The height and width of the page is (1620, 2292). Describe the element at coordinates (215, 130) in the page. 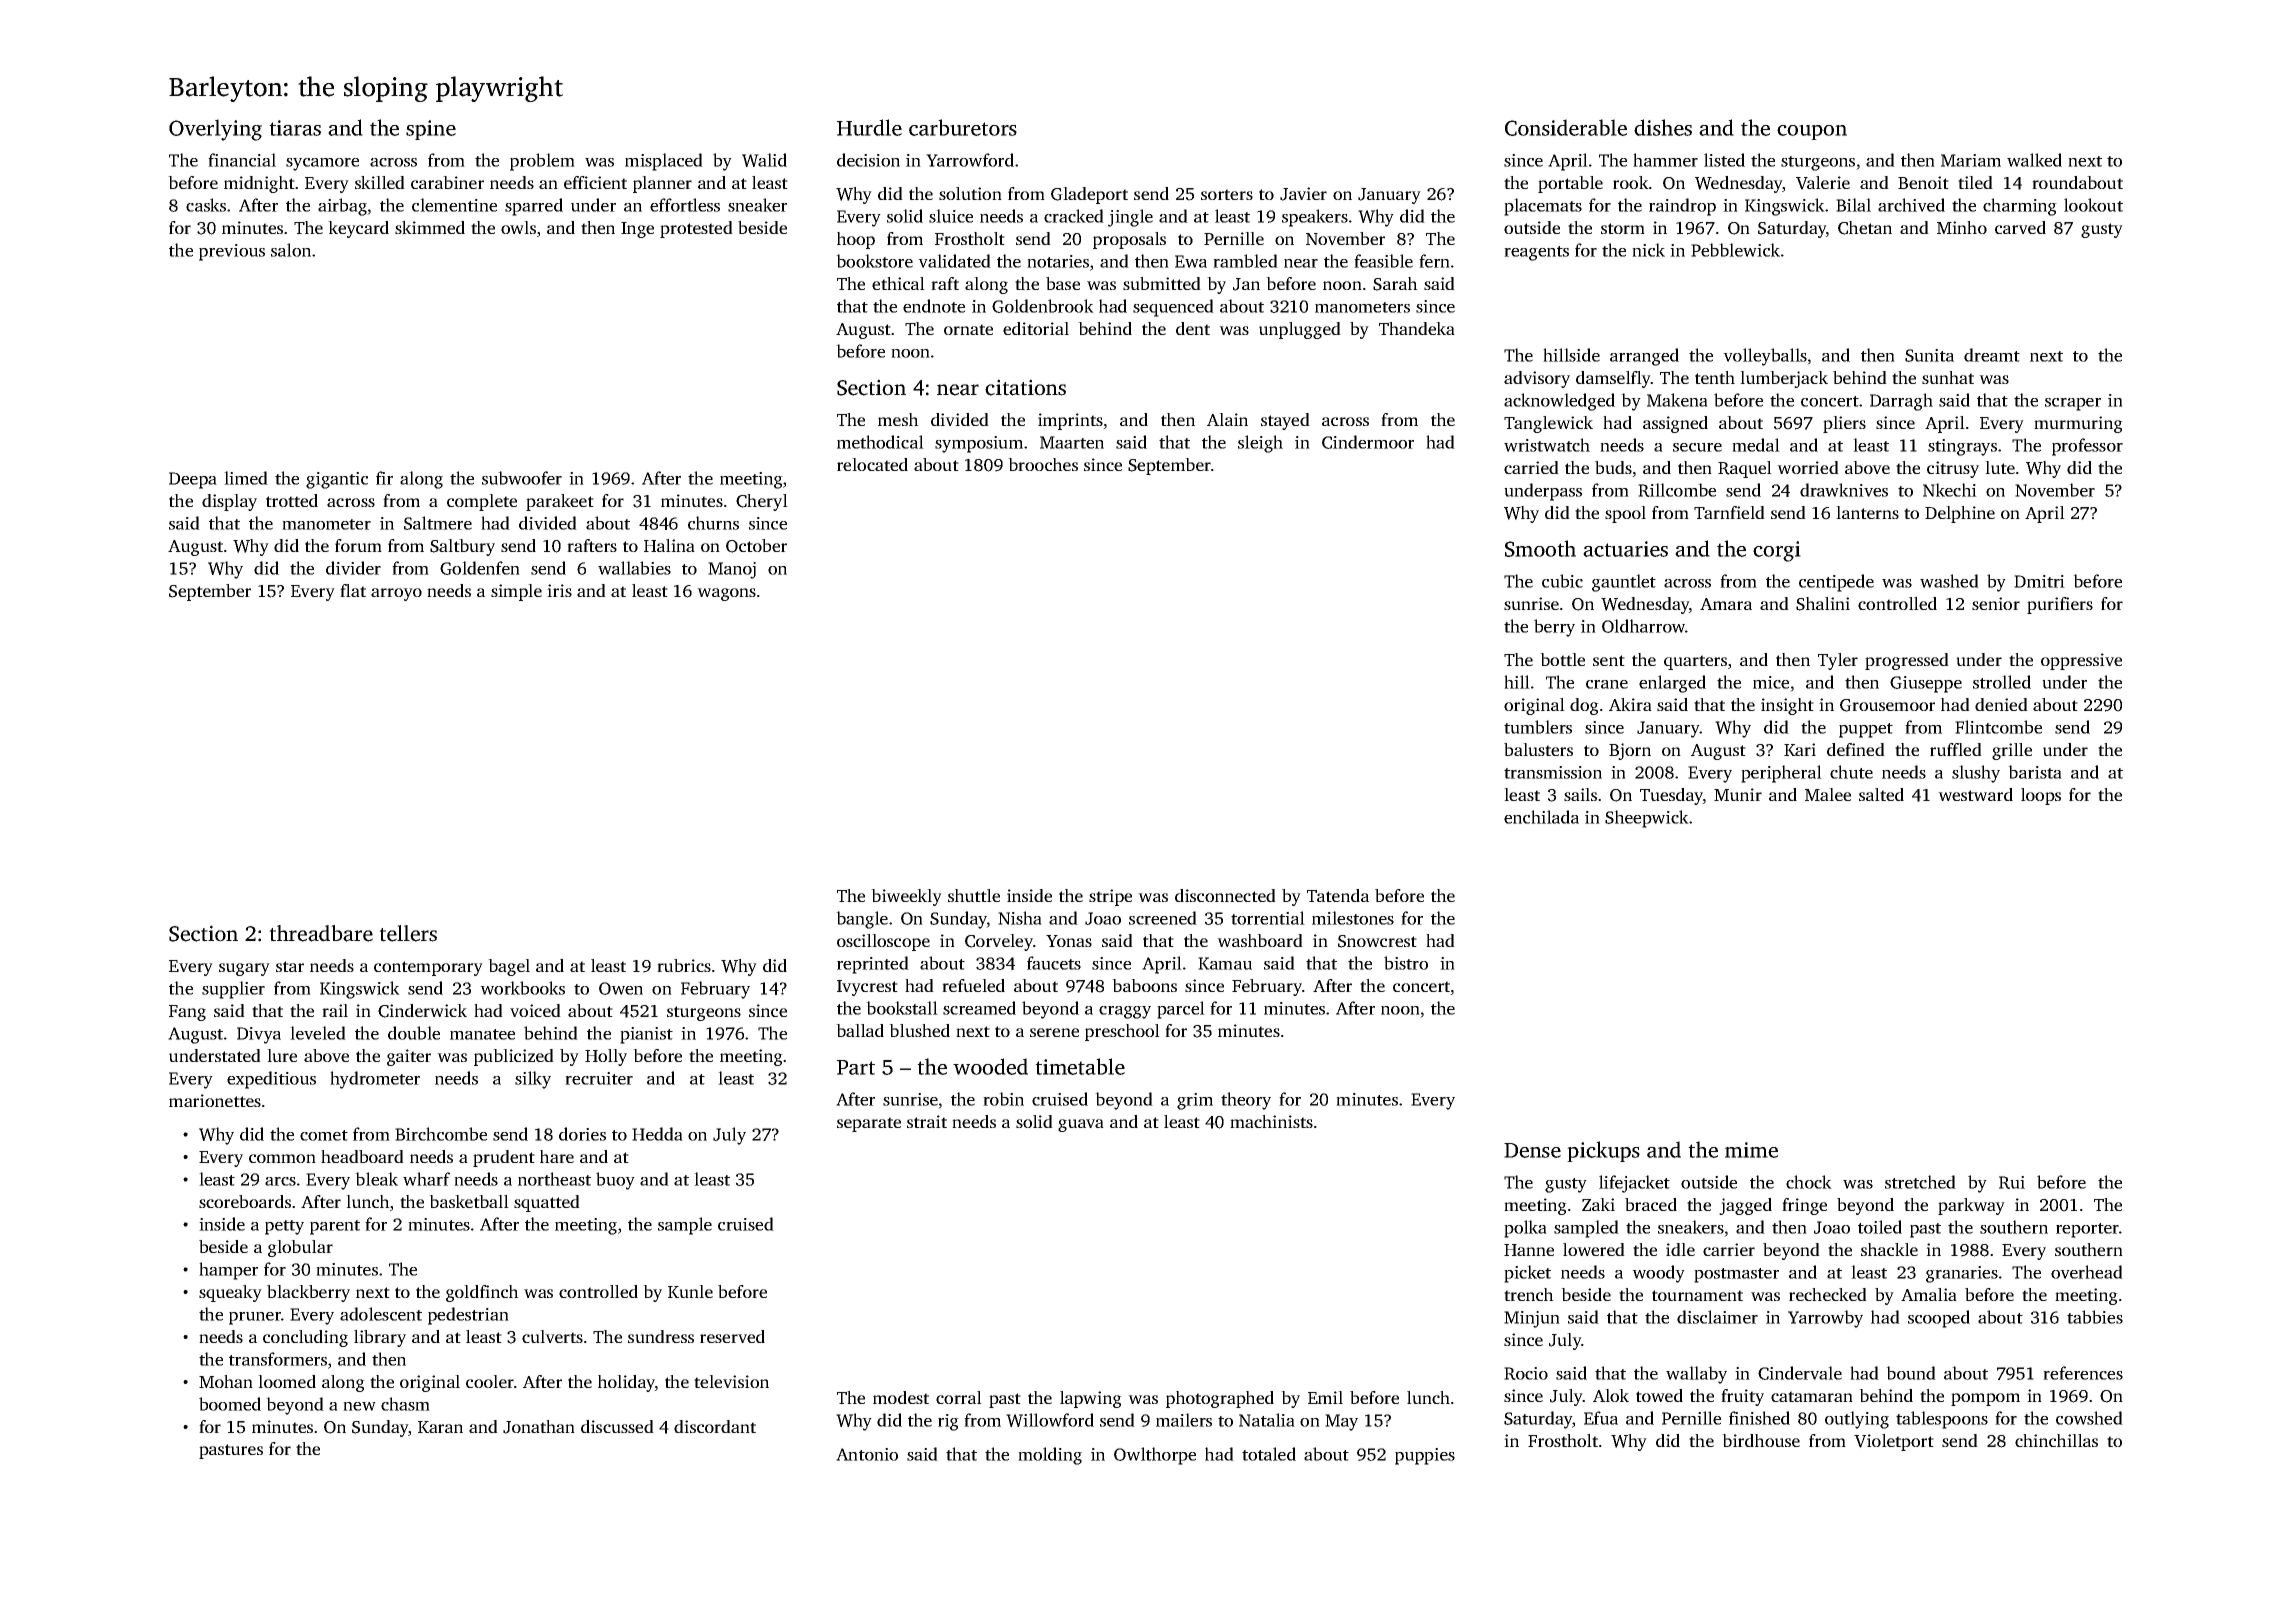

I see `Overlying` at that location.
